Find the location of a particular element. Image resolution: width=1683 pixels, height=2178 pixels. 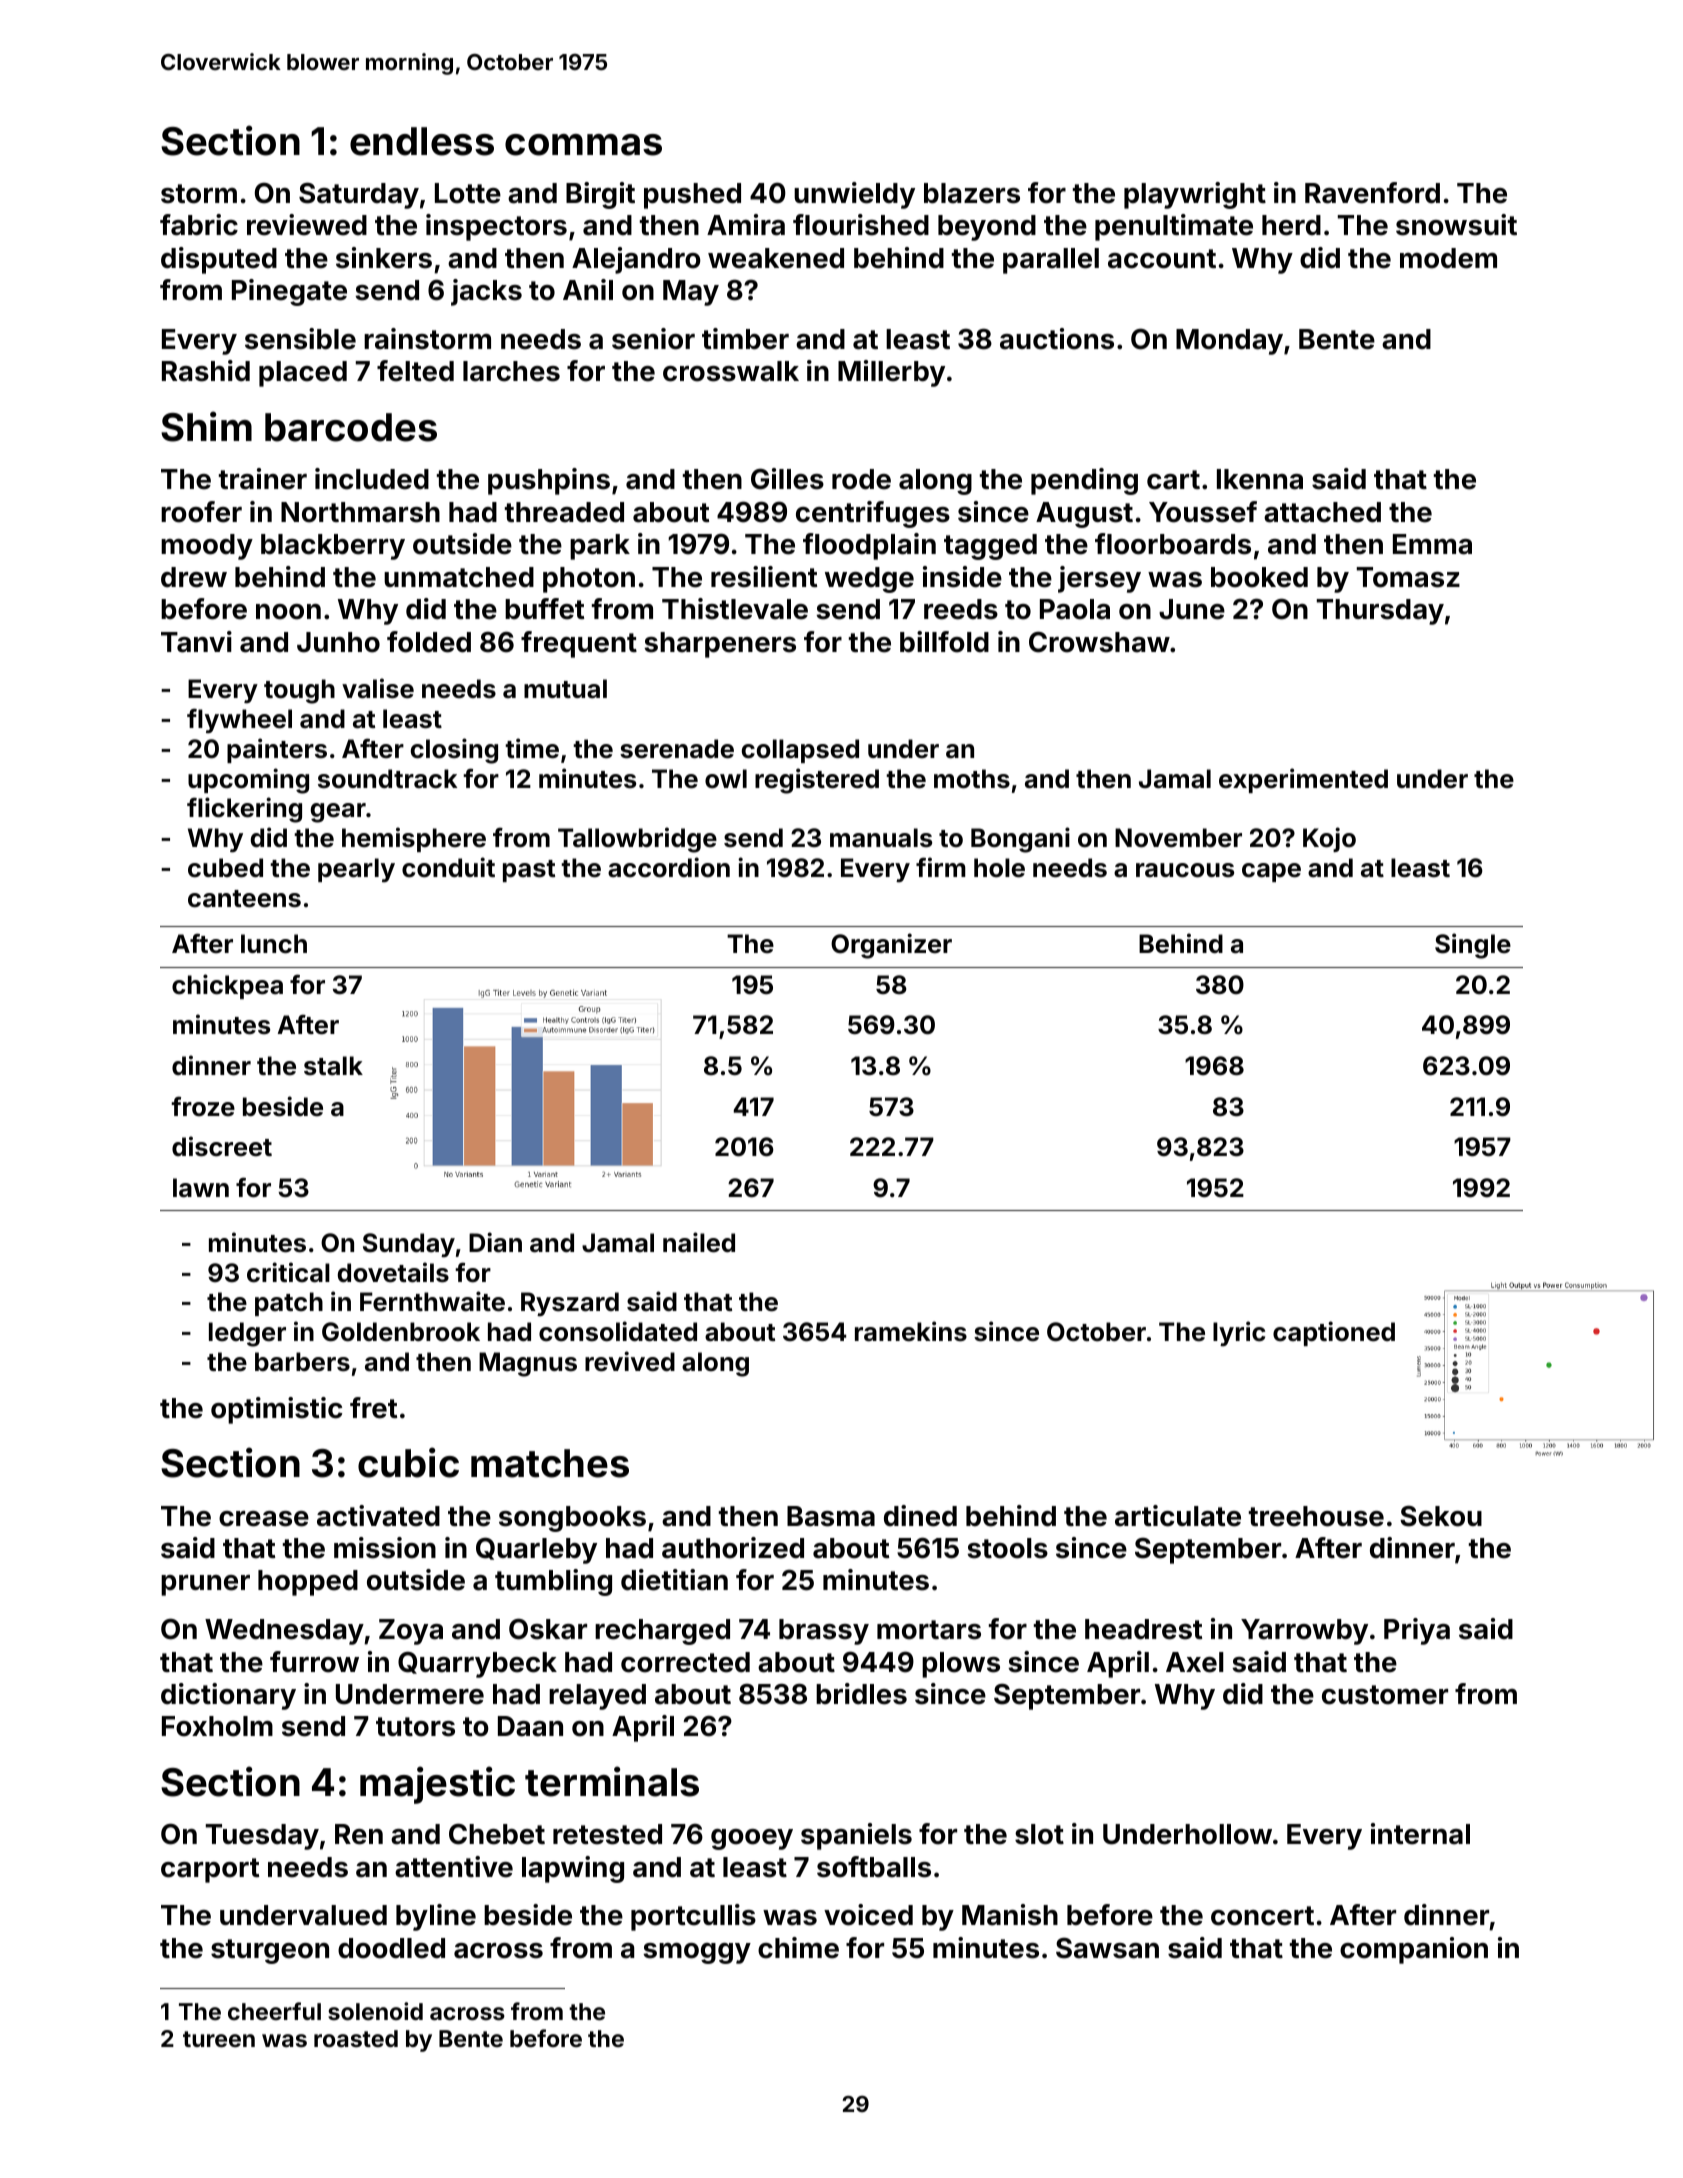

cart is located at coordinates (1173, 480).
